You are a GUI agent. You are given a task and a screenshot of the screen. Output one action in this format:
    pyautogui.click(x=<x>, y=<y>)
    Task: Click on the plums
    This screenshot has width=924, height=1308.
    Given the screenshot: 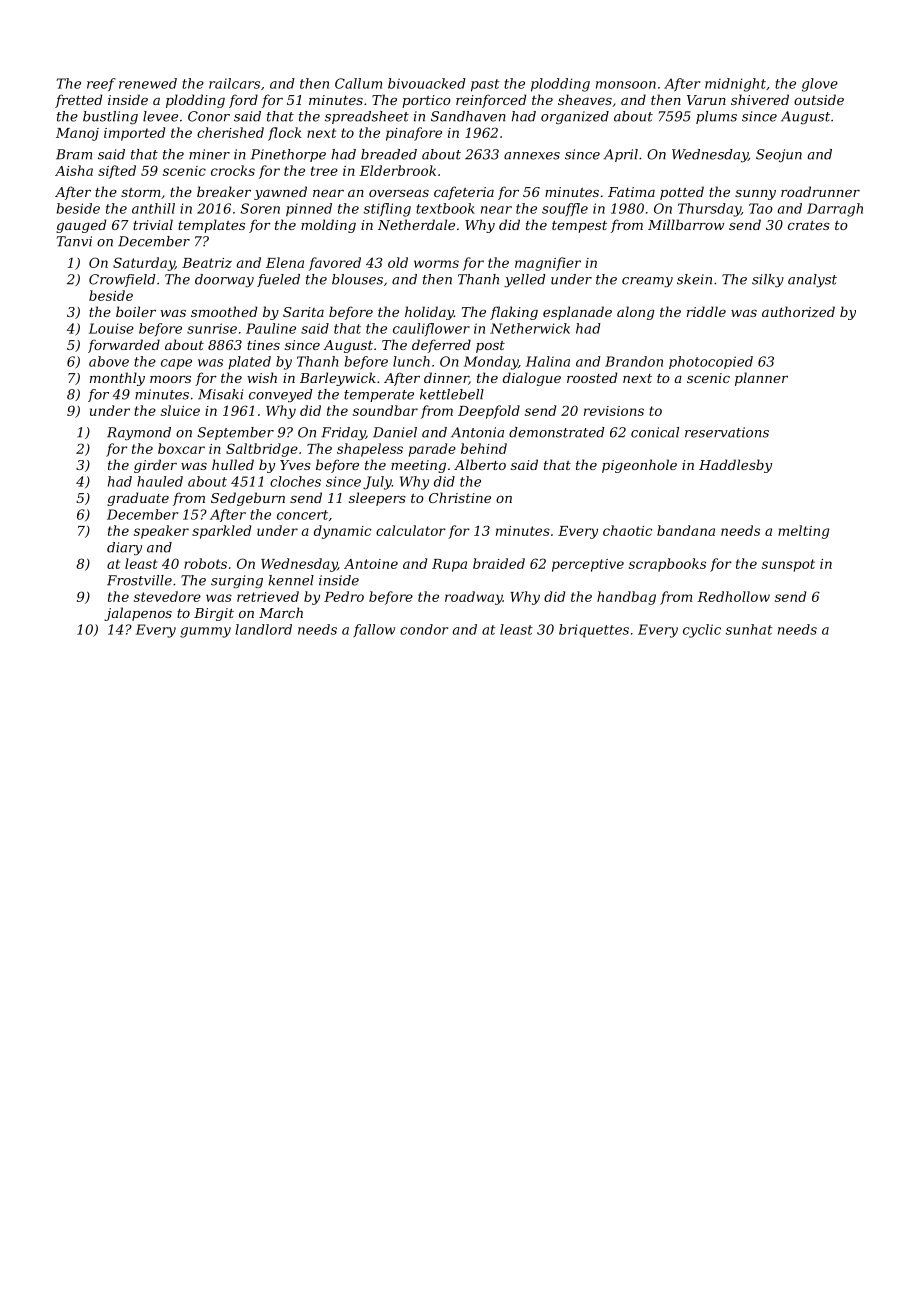 What is the action you would take?
    pyautogui.click(x=716, y=117)
